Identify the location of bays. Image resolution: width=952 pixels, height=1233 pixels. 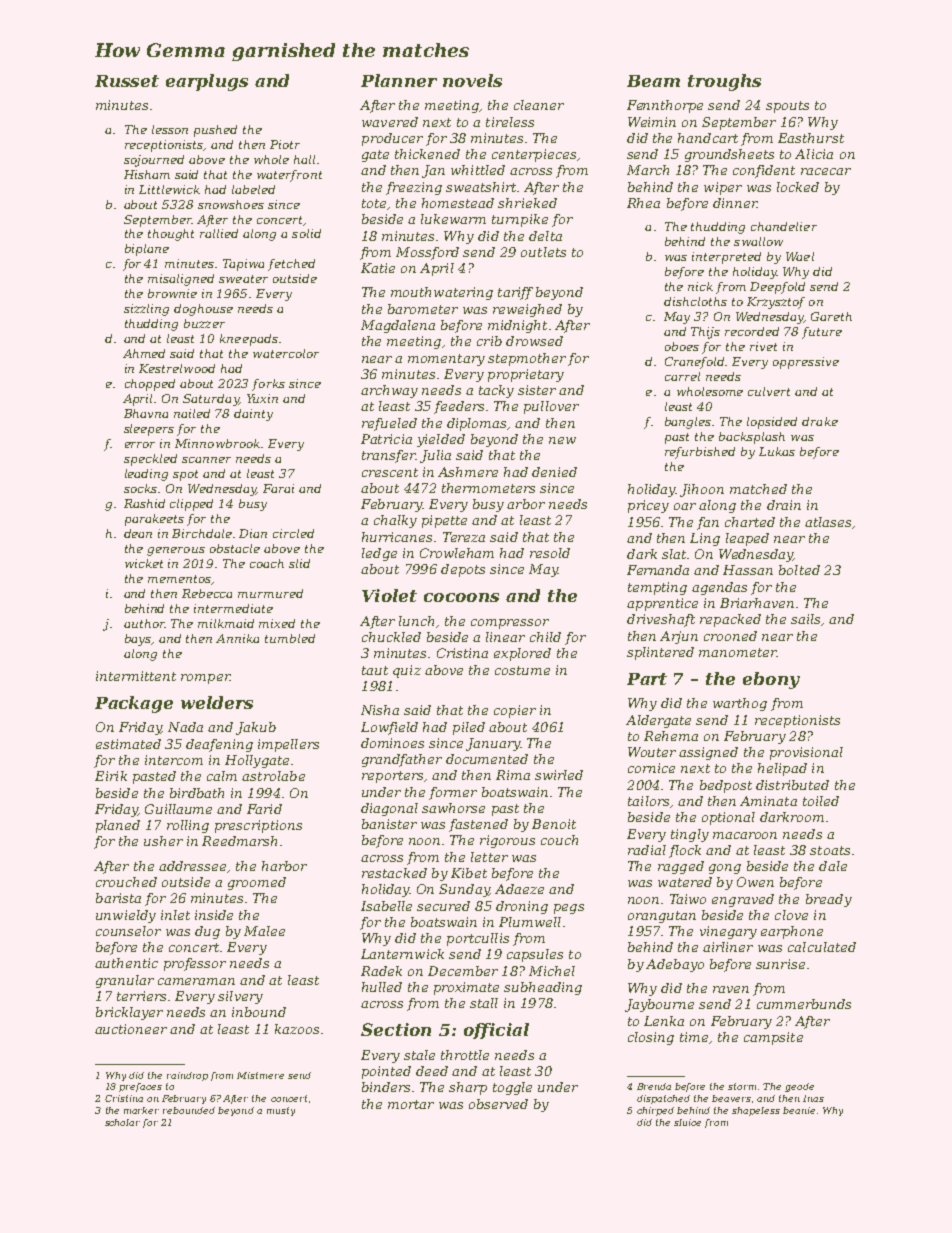
(138, 640).
